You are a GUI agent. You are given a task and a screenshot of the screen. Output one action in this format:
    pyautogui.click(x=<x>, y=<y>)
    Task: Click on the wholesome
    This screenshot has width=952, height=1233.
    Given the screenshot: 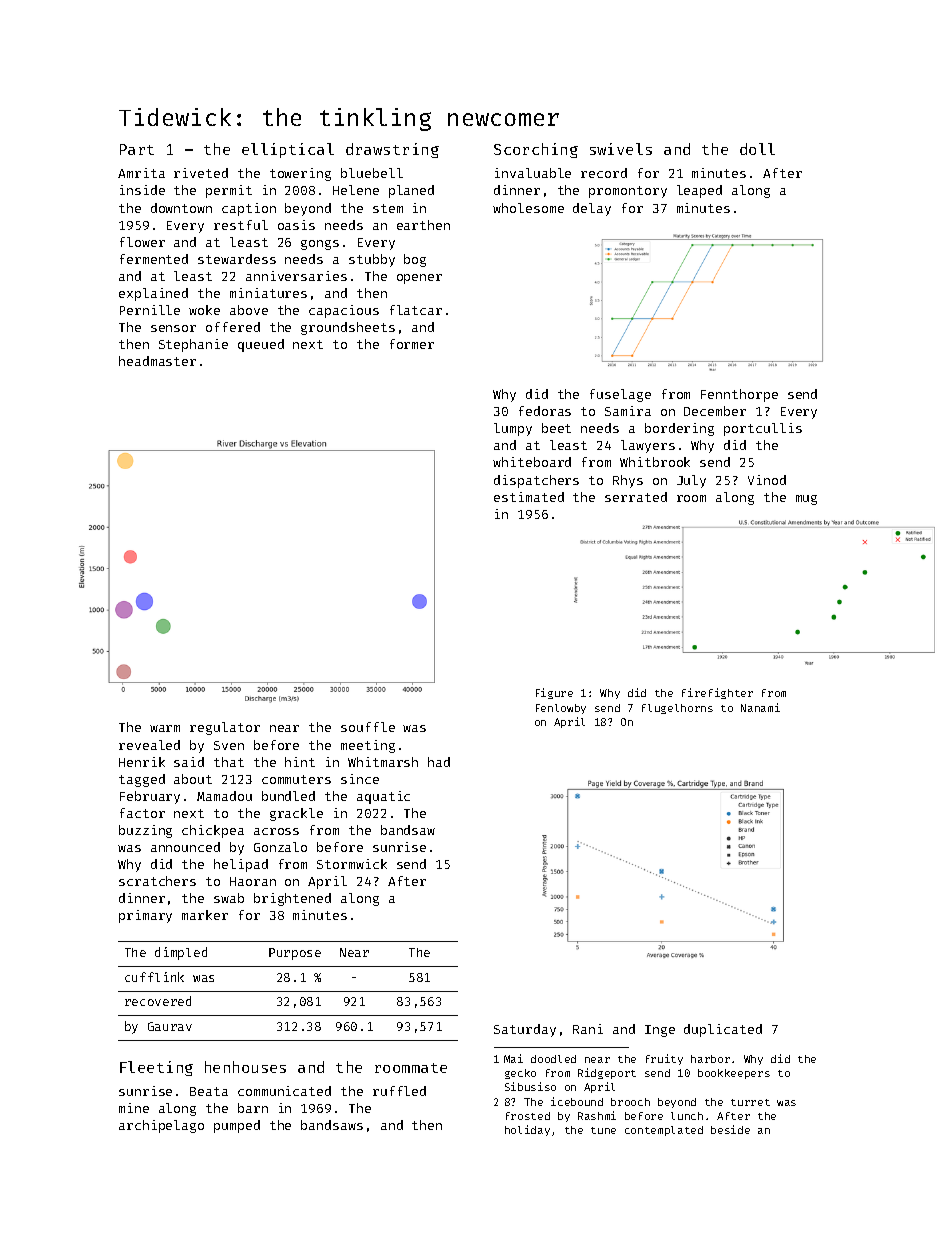 What is the action you would take?
    pyautogui.click(x=528, y=208)
